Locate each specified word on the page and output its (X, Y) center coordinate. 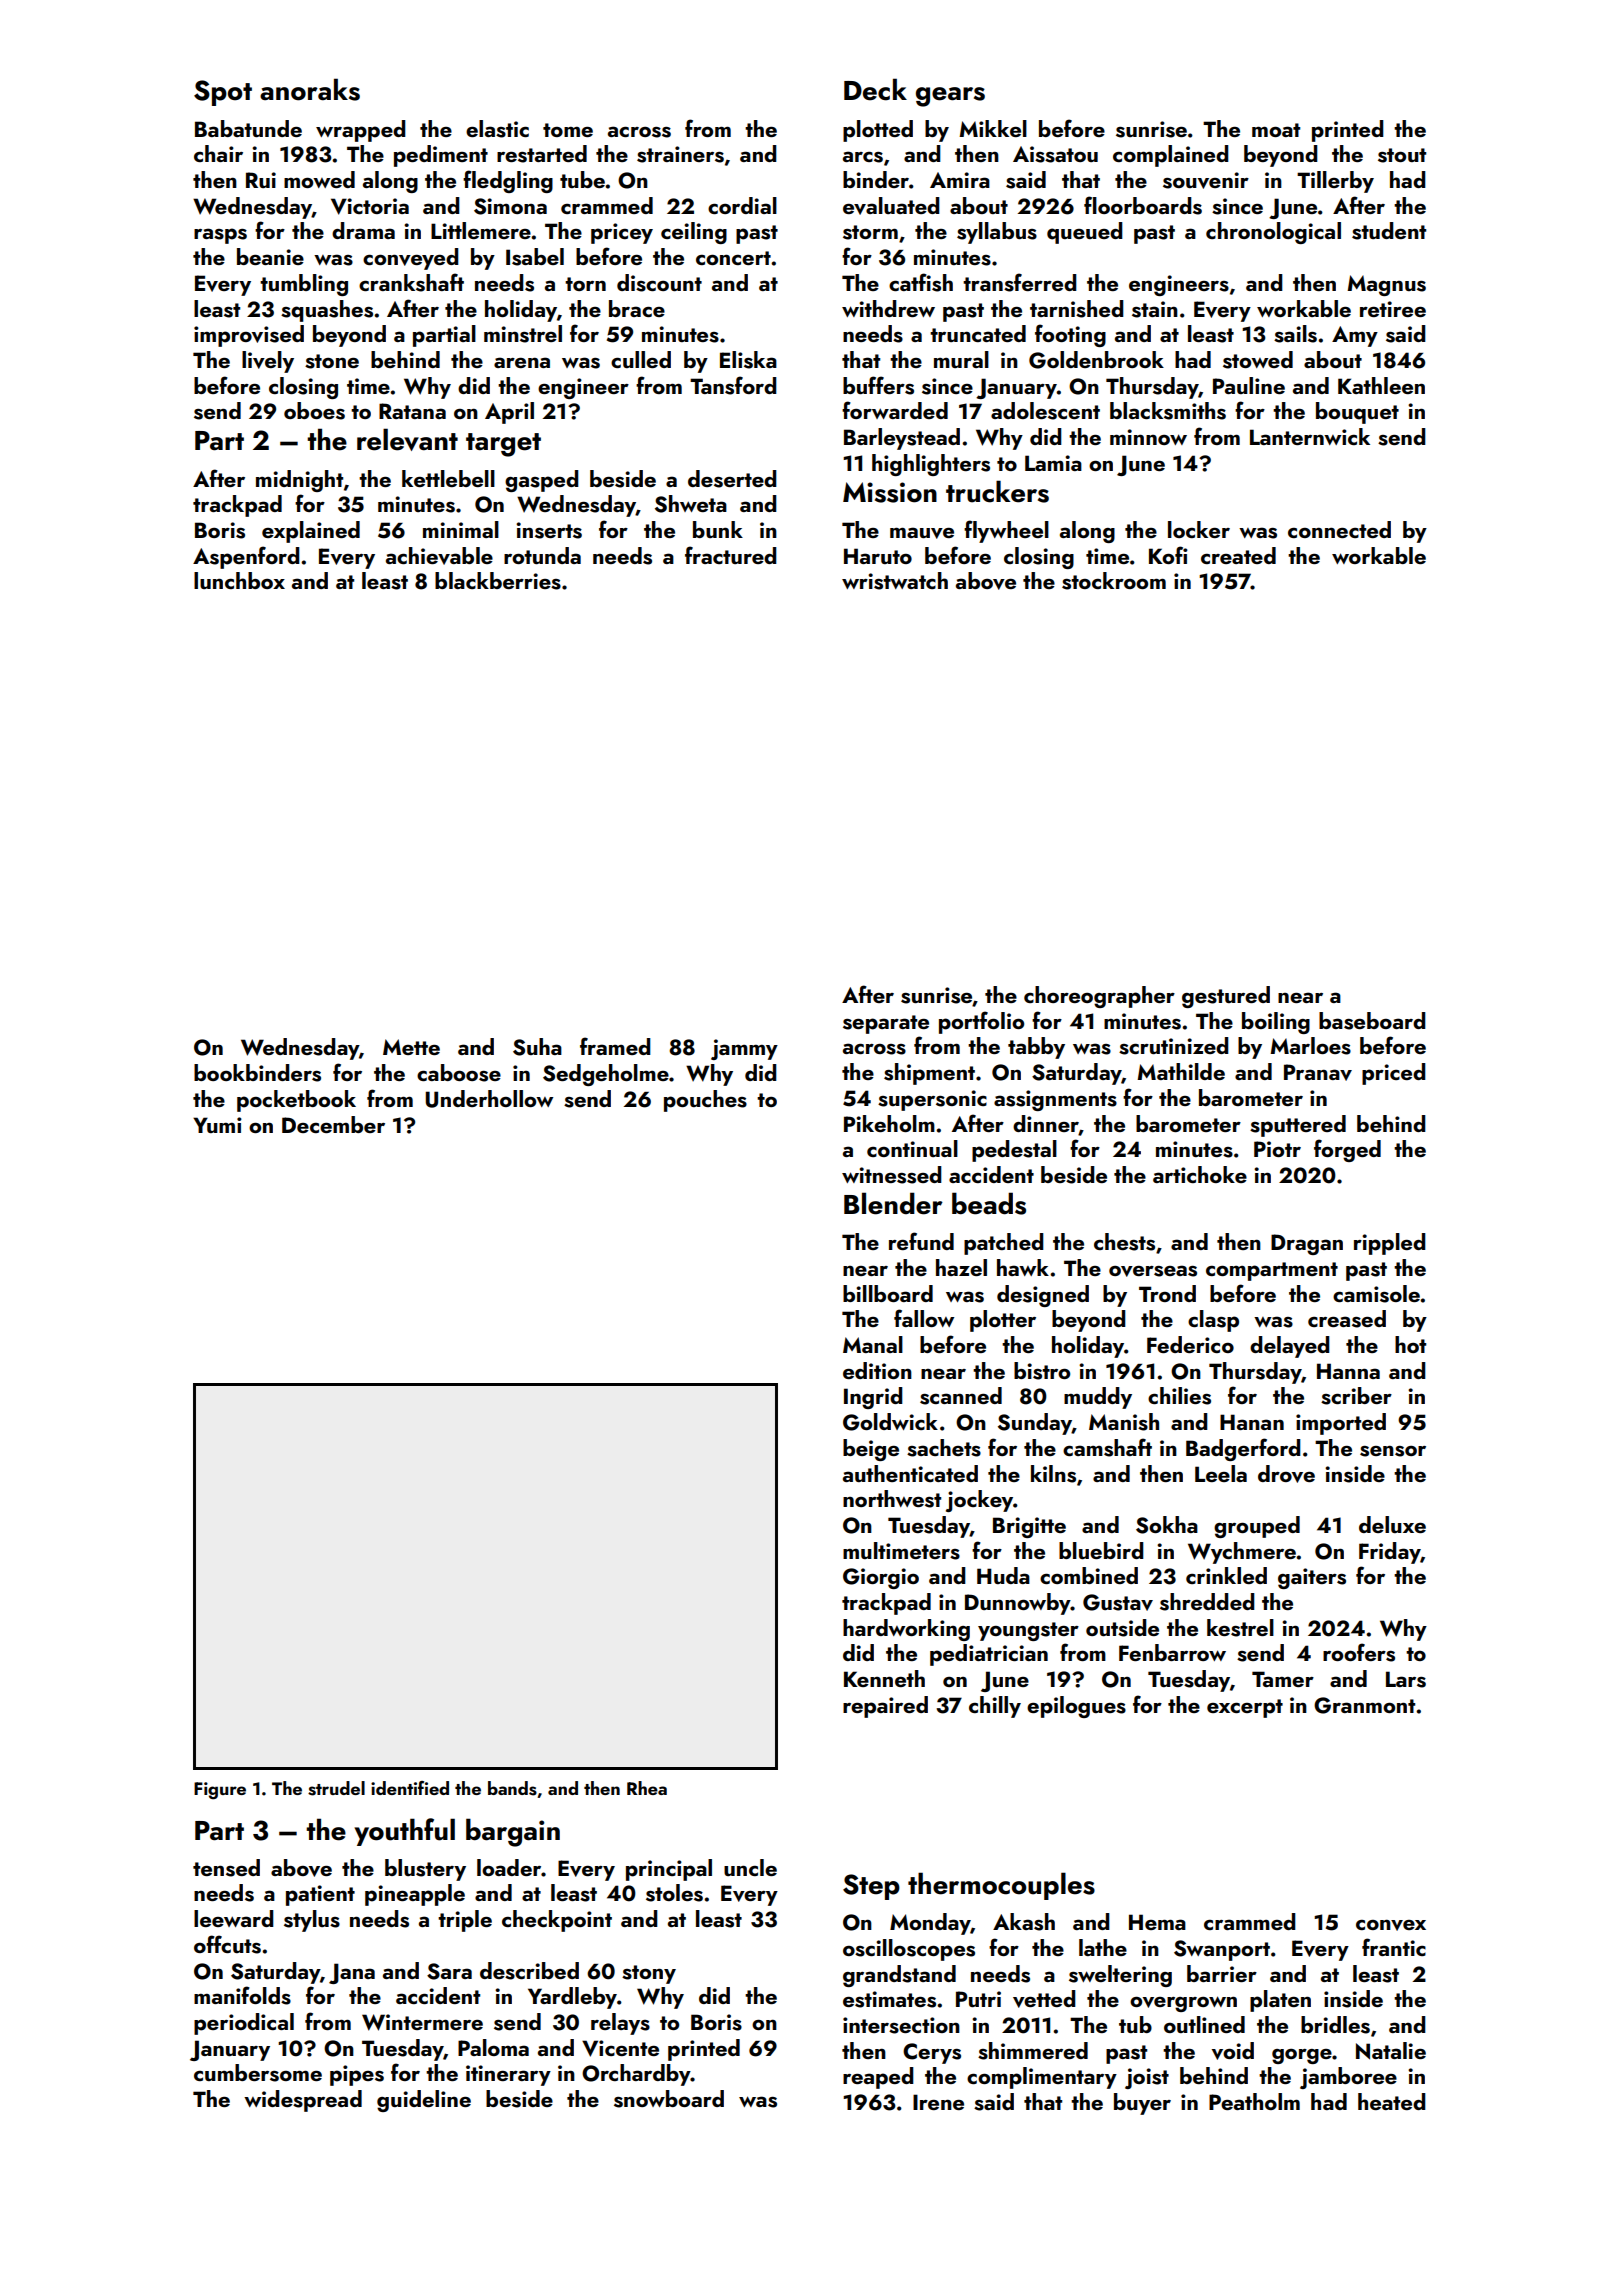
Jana (352, 1973)
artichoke (1200, 1174)
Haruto (878, 556)
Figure (220, 1791)
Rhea (647, 1788)
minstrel (523, 334)
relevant (407, 439)
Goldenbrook (1096, 360)
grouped (1257, 1527)
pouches (705, 1101)
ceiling (694, 233)
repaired (885, 1707)
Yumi (217, 1125)
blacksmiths (1168, 411)
